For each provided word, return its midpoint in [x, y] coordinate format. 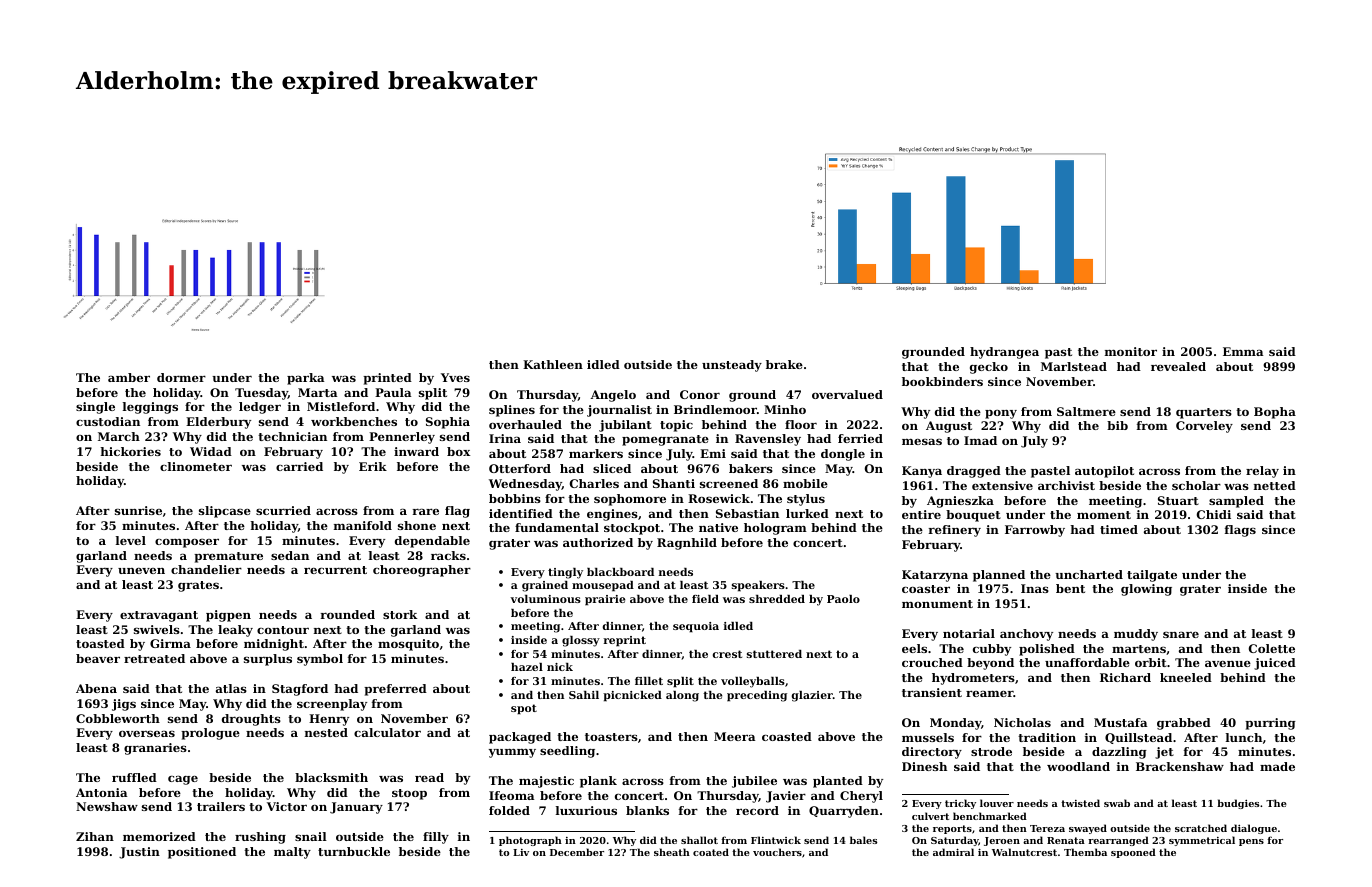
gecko [989, 368]
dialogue [1254, 829]
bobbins [515, 498]
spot [524, 709]
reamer [990, 693]
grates [198, 586]
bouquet [973, 516]
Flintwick [776, 840]
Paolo [843, 599]
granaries [155, 749]
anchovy [1026, 635]
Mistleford [341, 406]
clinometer [196, 466]
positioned [202, 853]
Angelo [613, 396]
